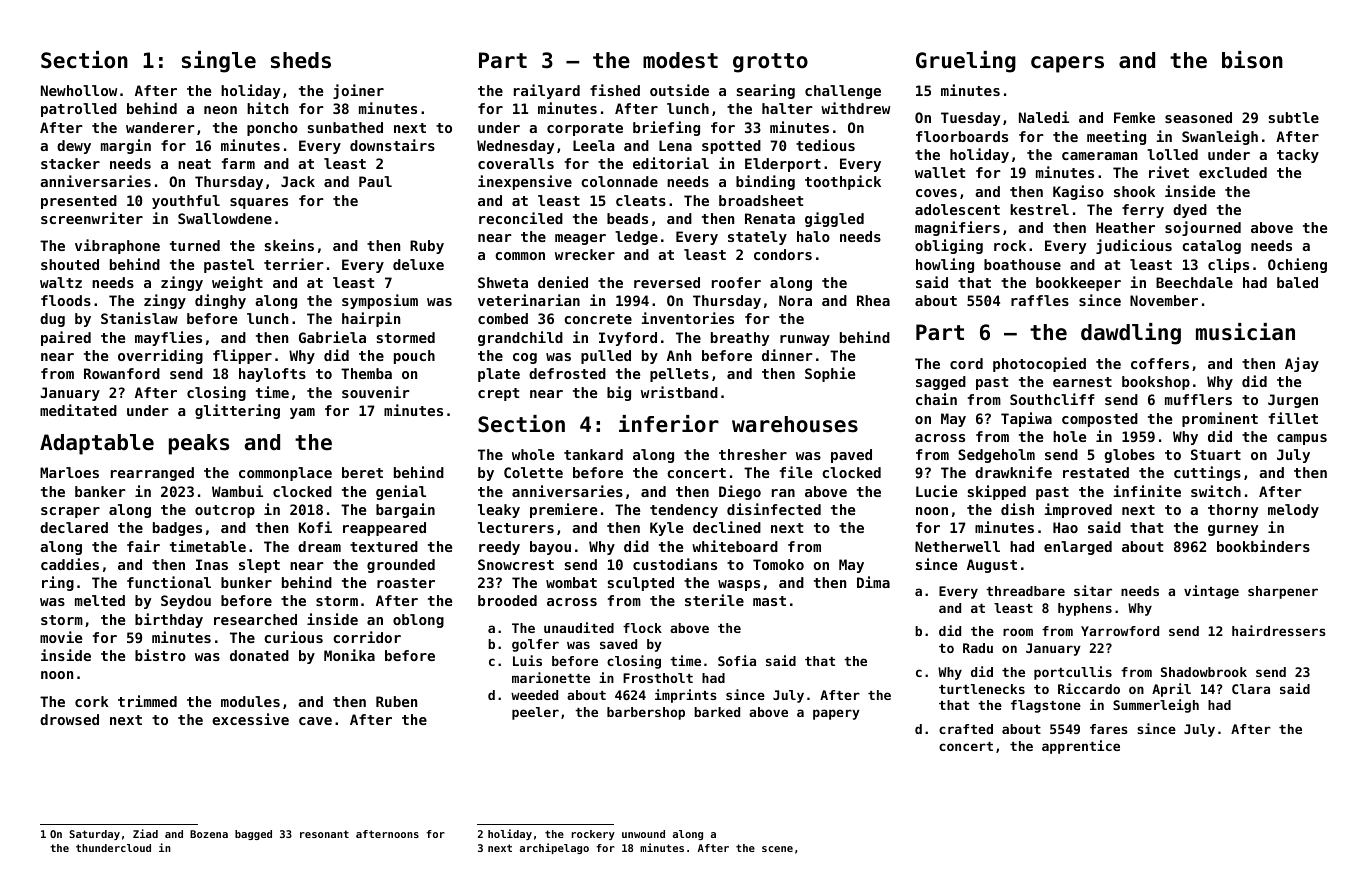 This screenshot has width=1372, height=887. Describe the element at coordinates (79, 90) in the screenshot. I see `Newhollow` at that location.
